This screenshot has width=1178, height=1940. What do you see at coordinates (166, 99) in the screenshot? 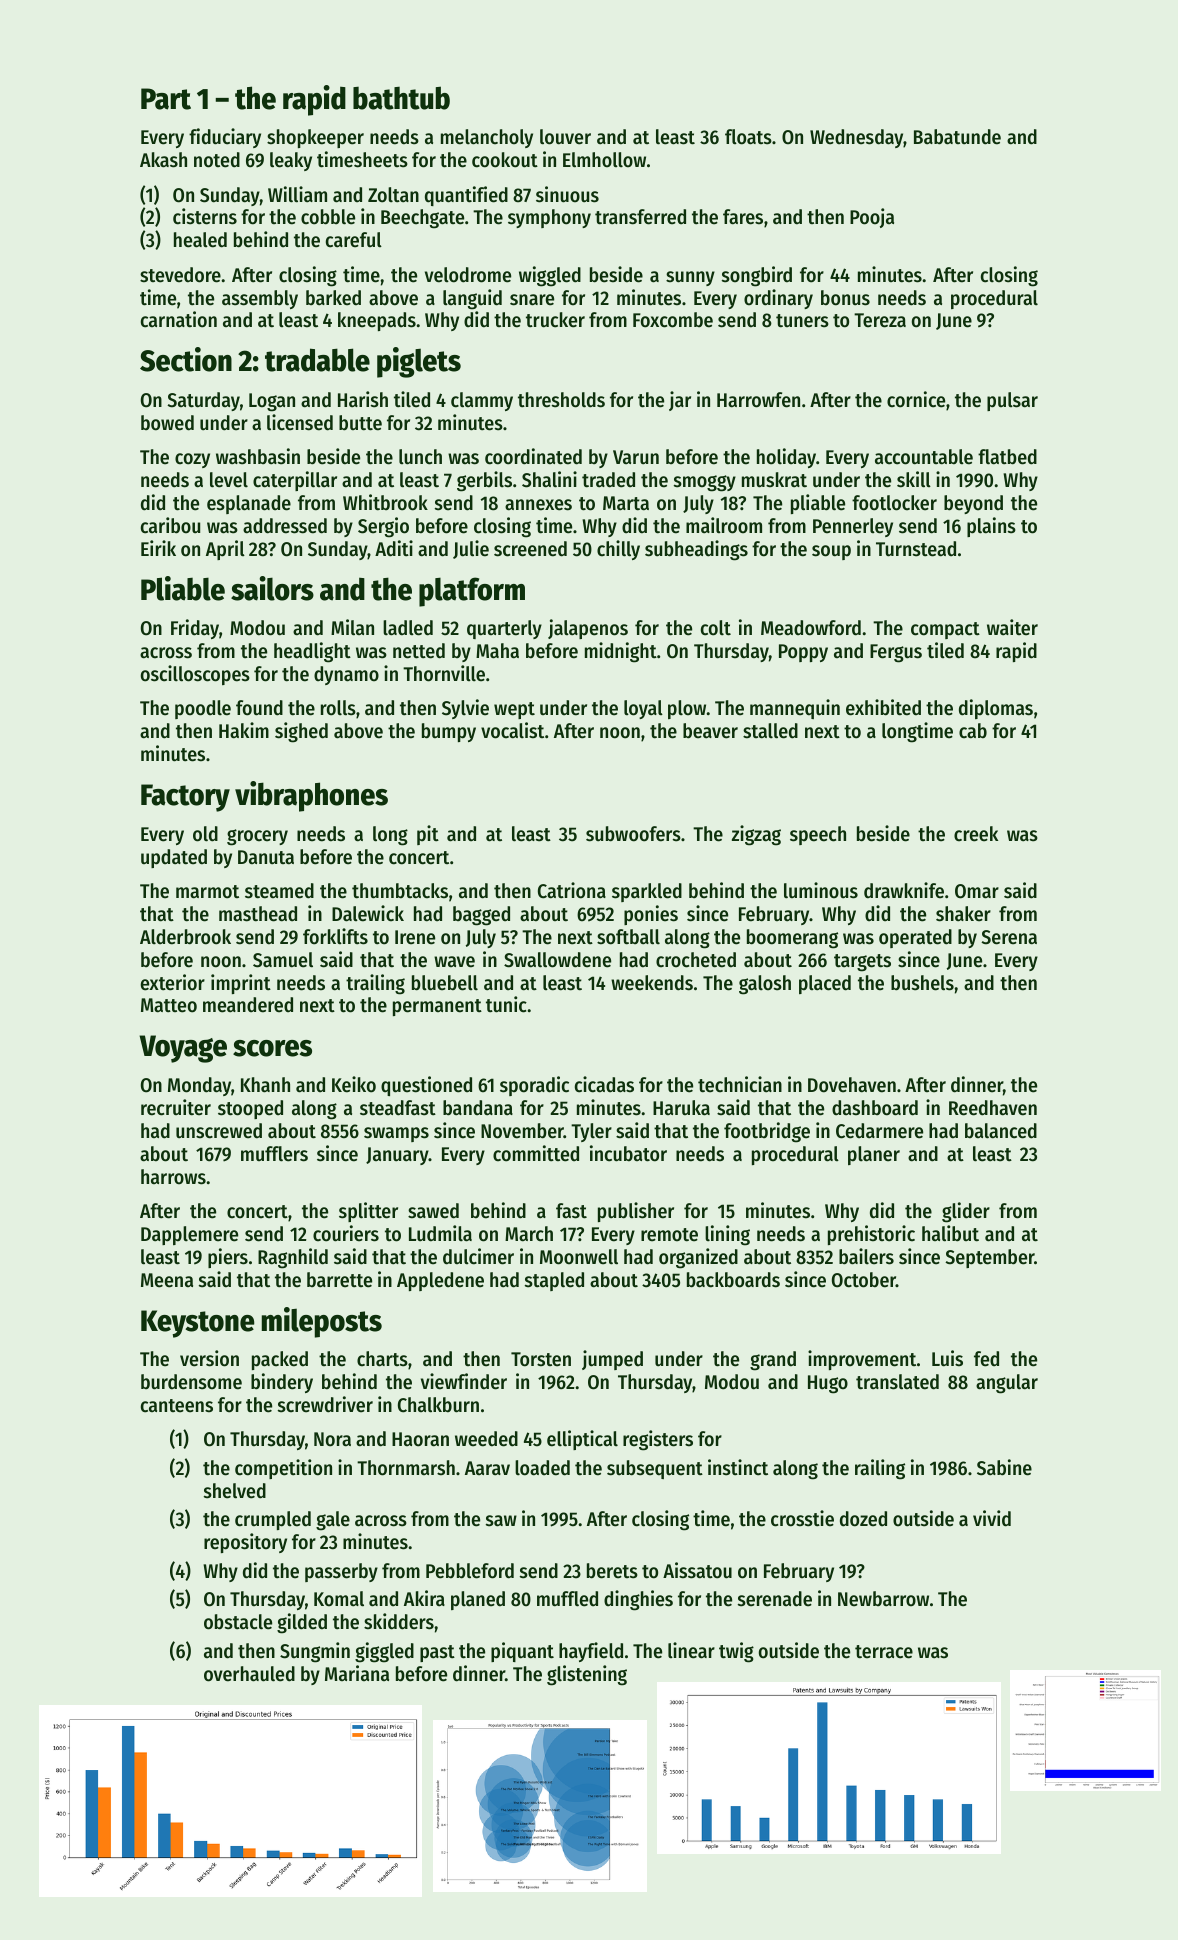
I see `Part` at bounding box center [166, 99].
